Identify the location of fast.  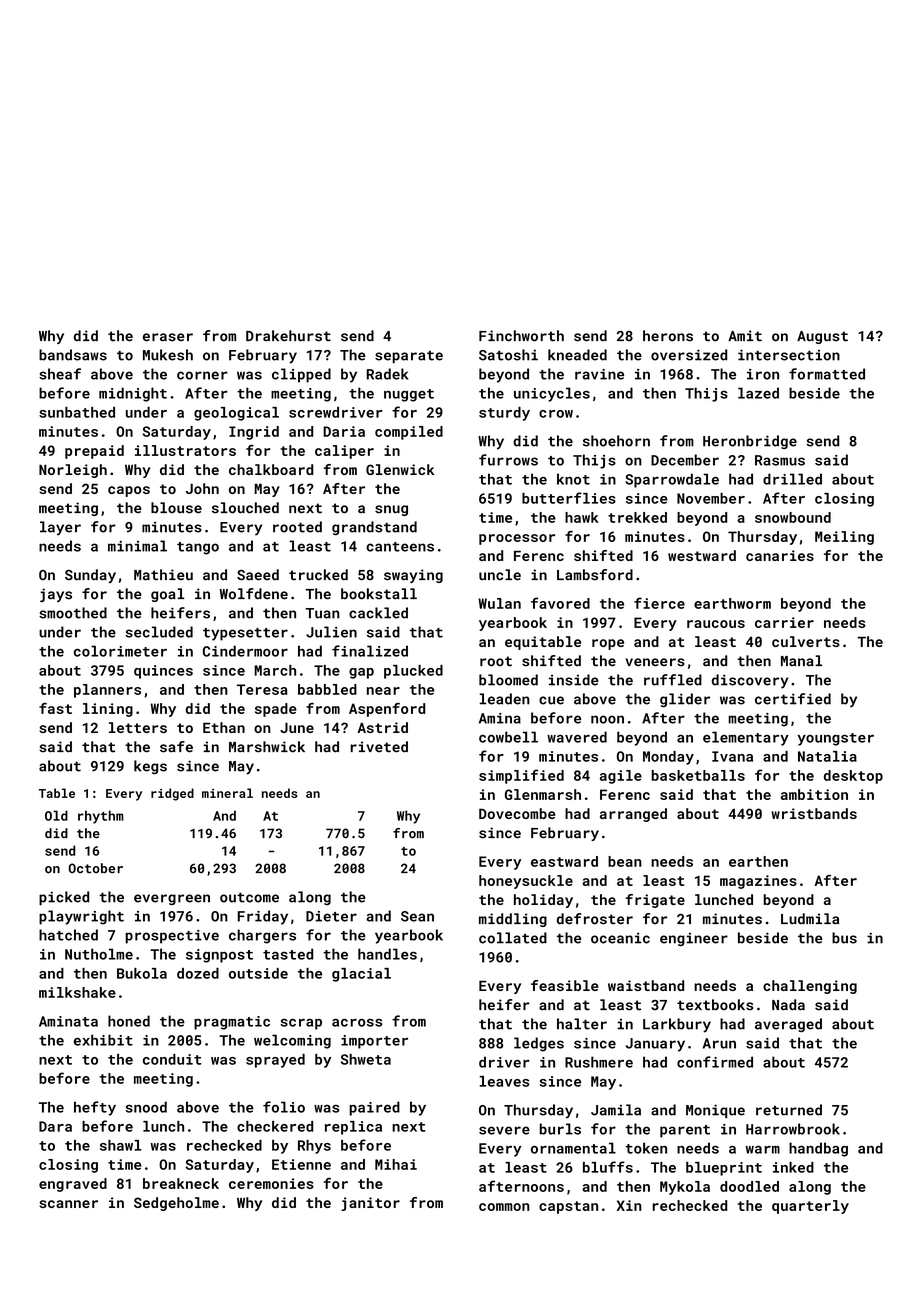
(55, 708).
